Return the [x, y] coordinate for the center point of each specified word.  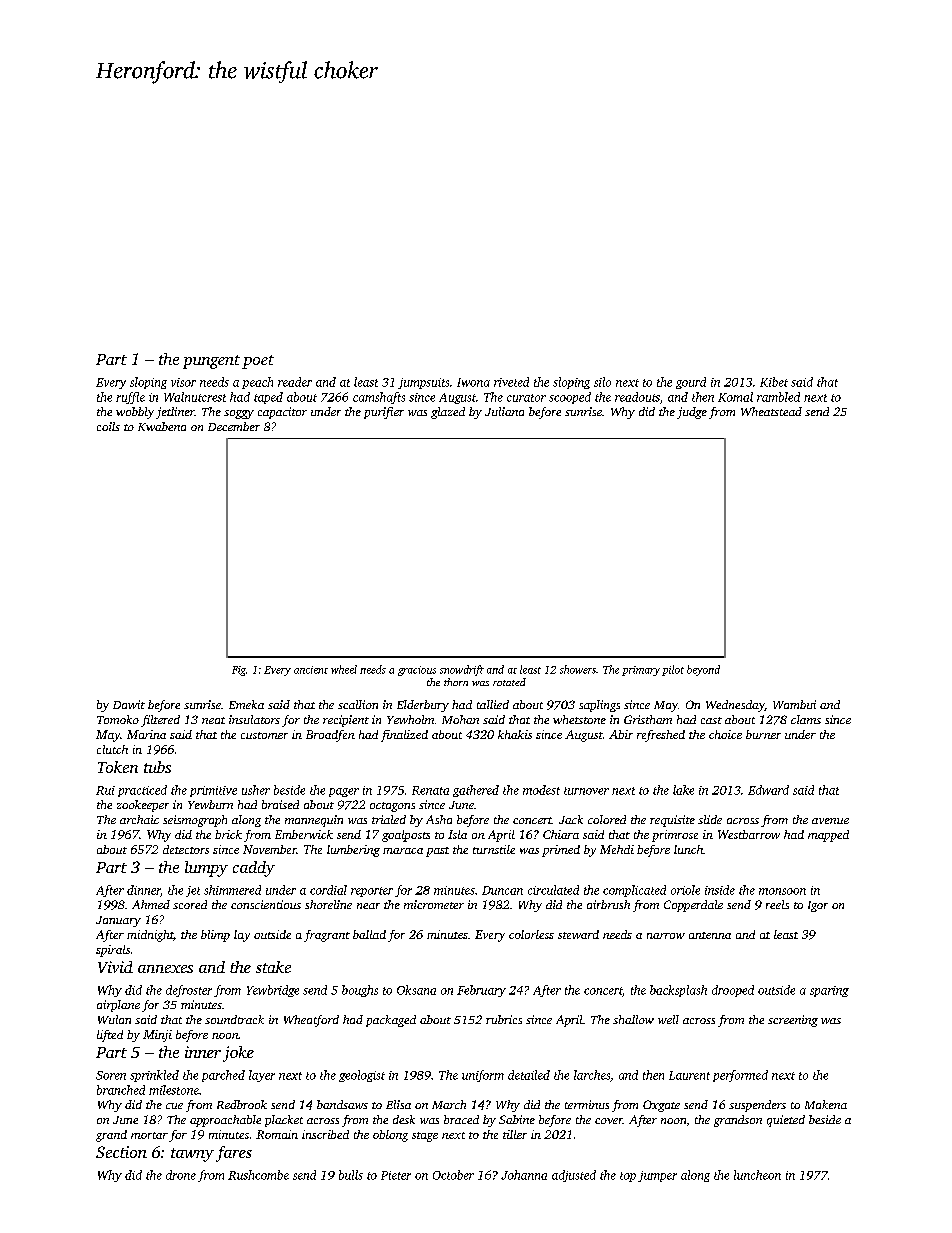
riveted [511, 382]
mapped [828, 836]
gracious [417, 671]
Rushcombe [258, 1175]
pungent [211, 362]
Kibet [774, 382]
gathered [476, 791]
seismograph [195, 821]
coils [108, 426]
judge [692, 413]
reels [777, 904]
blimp [215, 936]
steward [578, 934]
